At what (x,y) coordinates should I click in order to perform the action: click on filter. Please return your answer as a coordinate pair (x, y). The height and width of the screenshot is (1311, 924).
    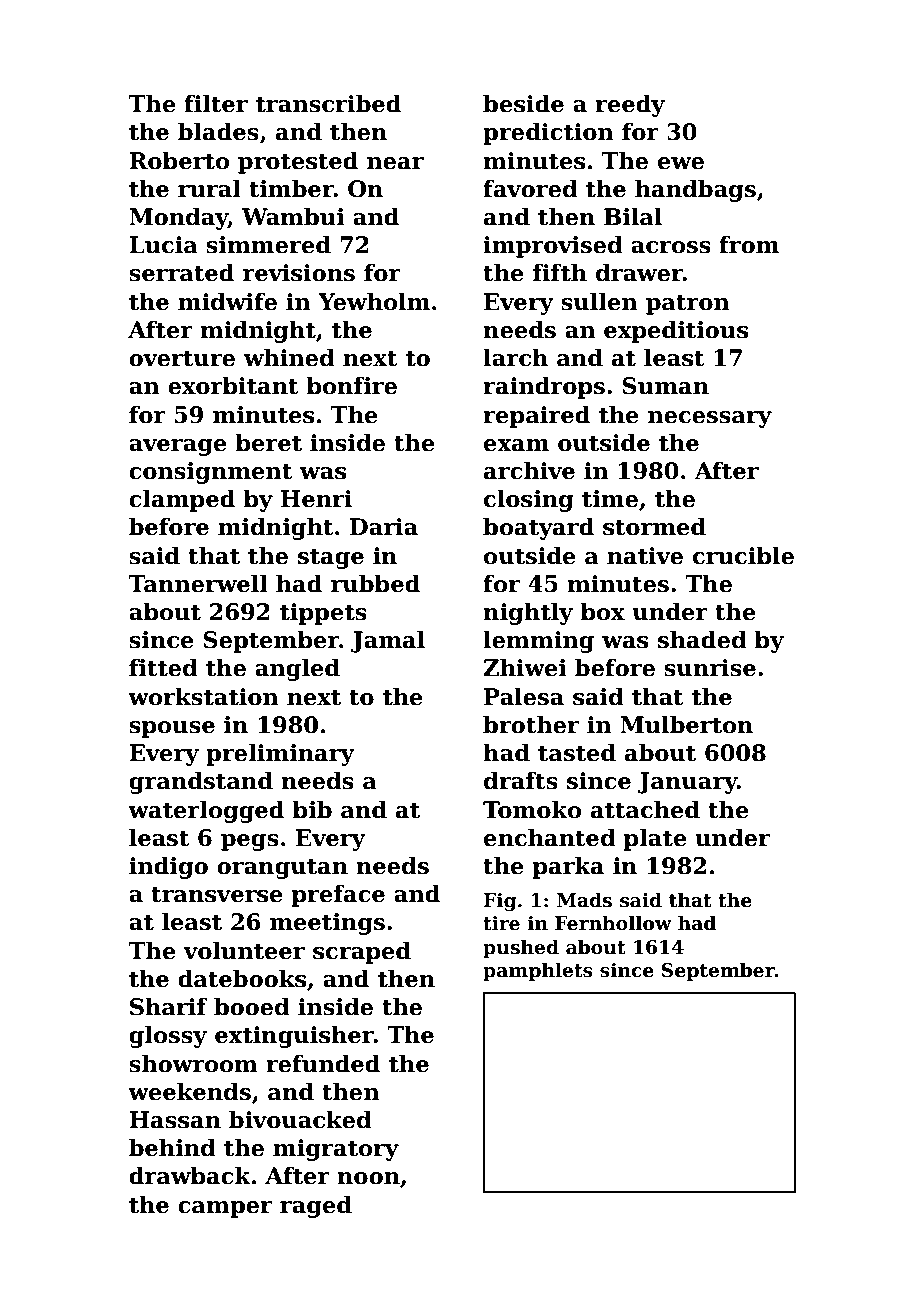
    Looking at the image, I should click on (216, 103).
